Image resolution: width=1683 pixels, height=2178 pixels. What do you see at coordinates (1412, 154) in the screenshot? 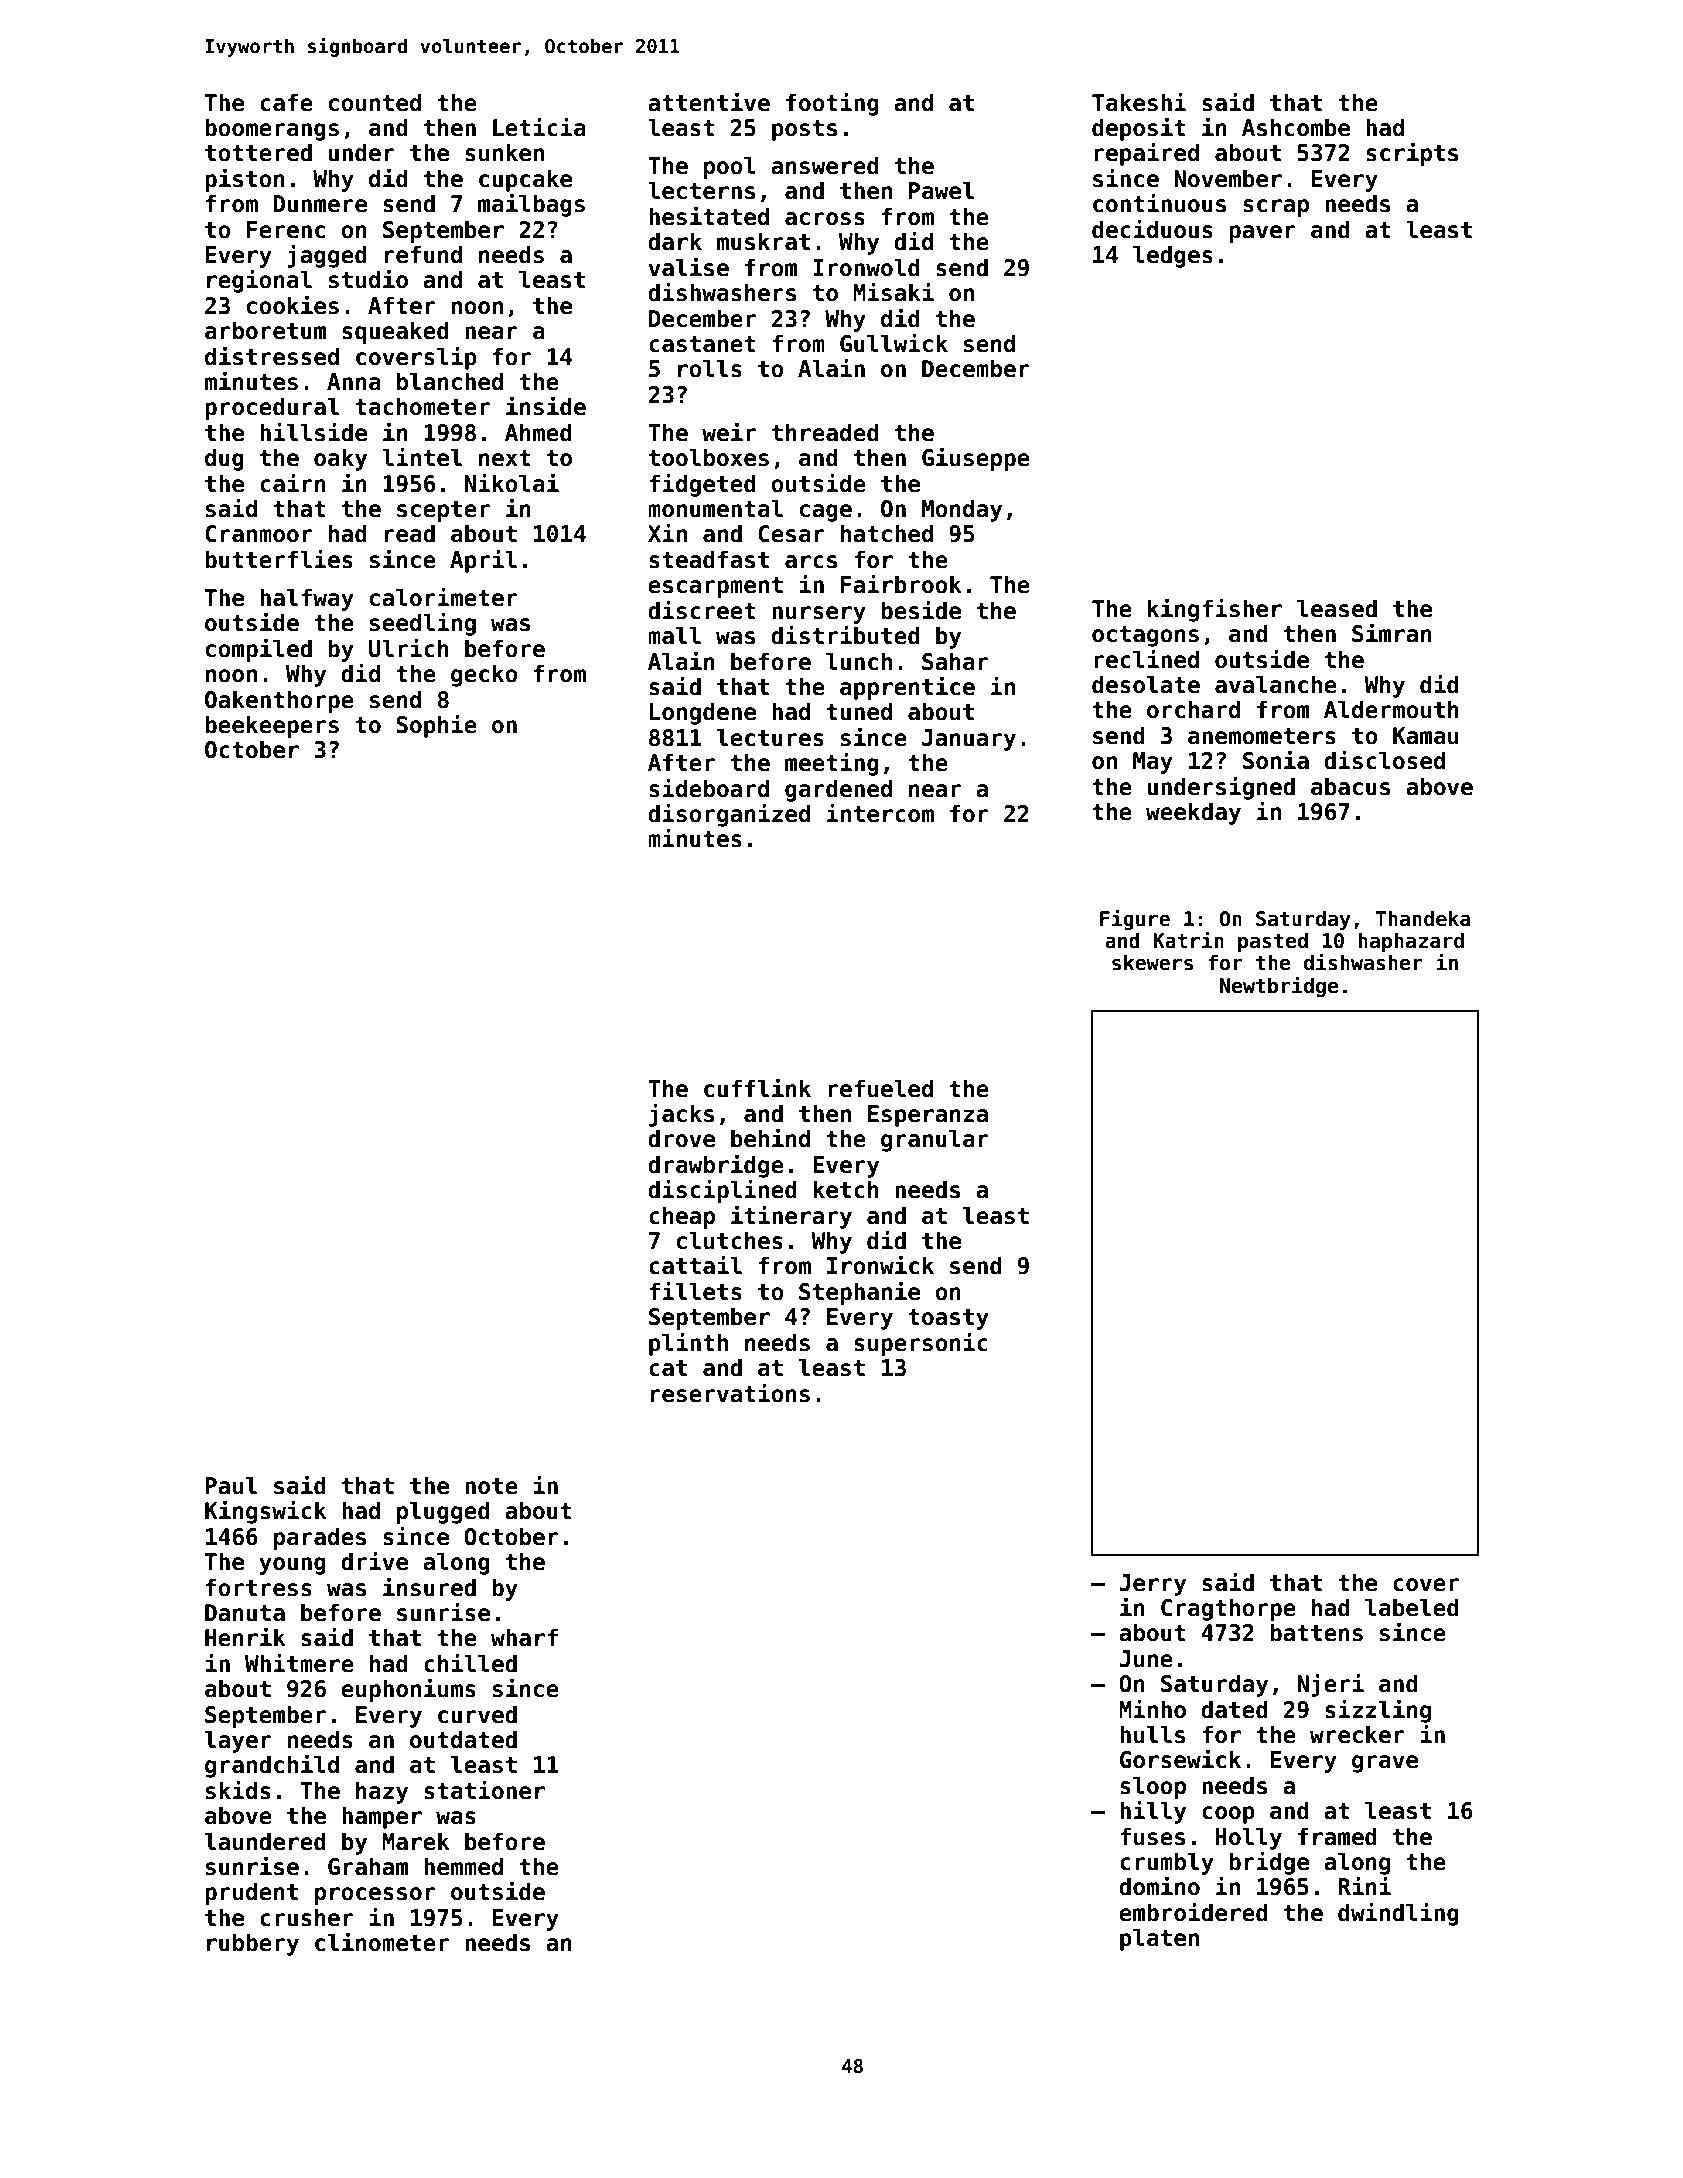
I see `scripts` at bounding box center [1412, 154].
